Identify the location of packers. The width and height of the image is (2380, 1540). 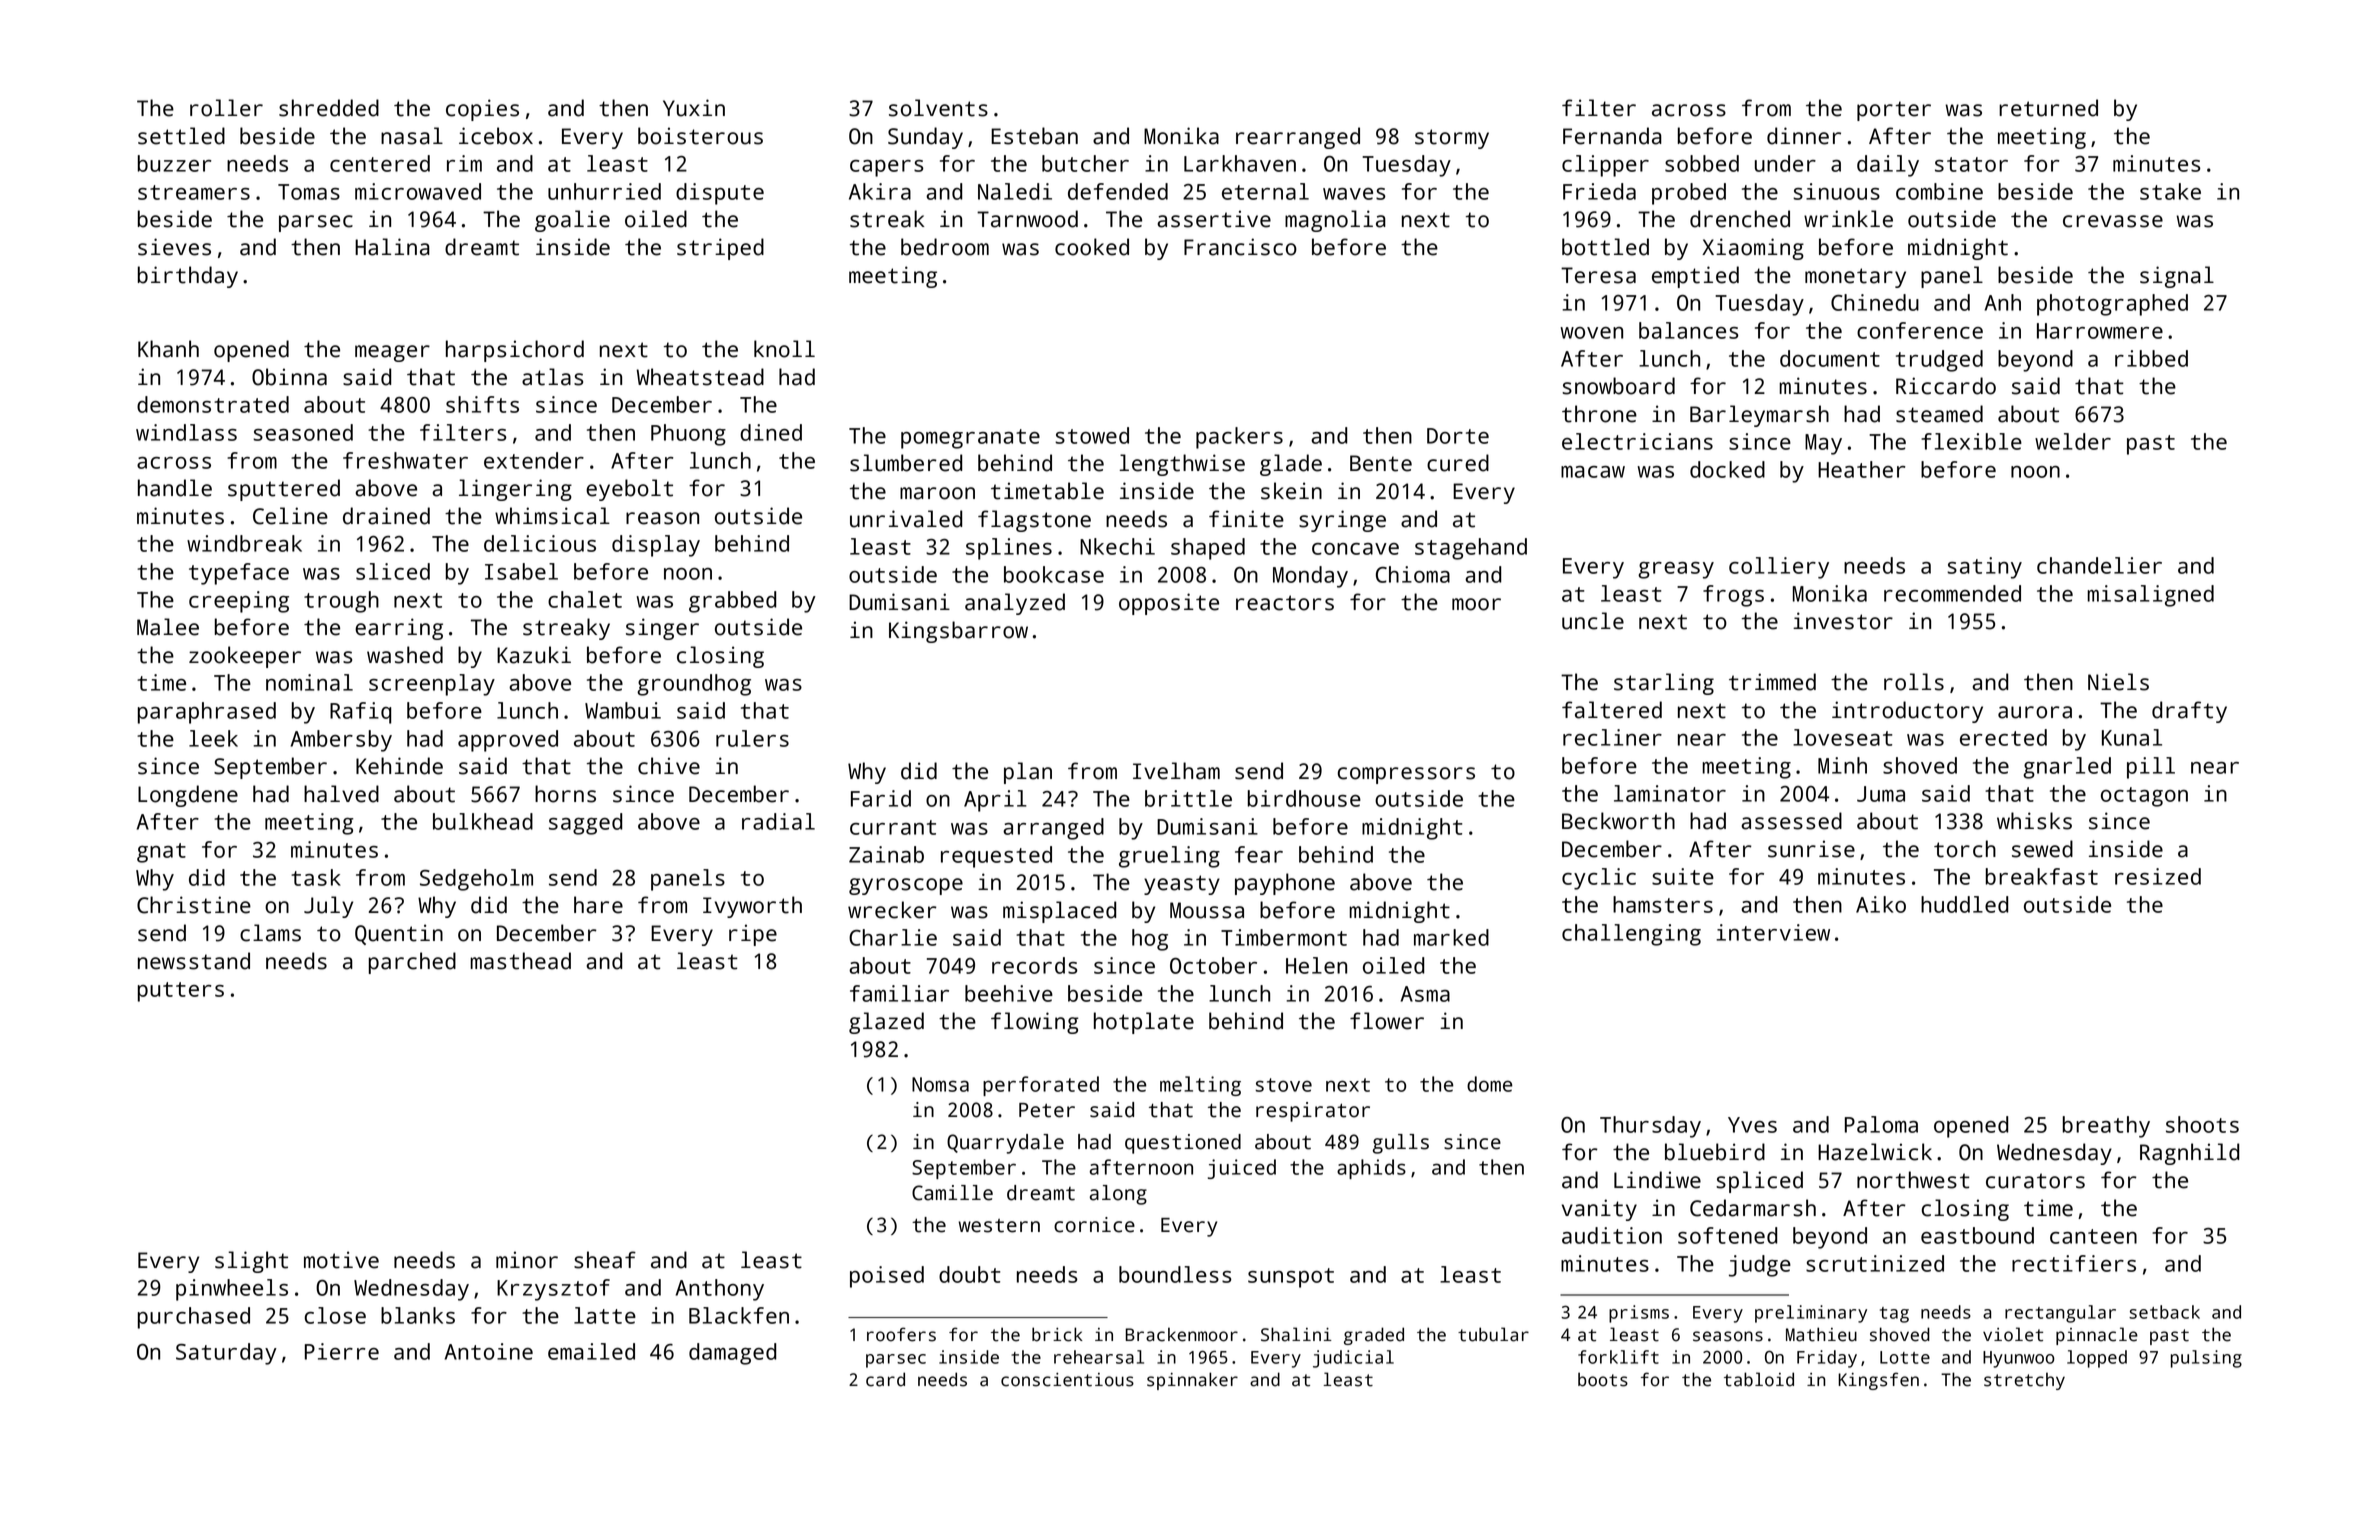
(1239, 438).
